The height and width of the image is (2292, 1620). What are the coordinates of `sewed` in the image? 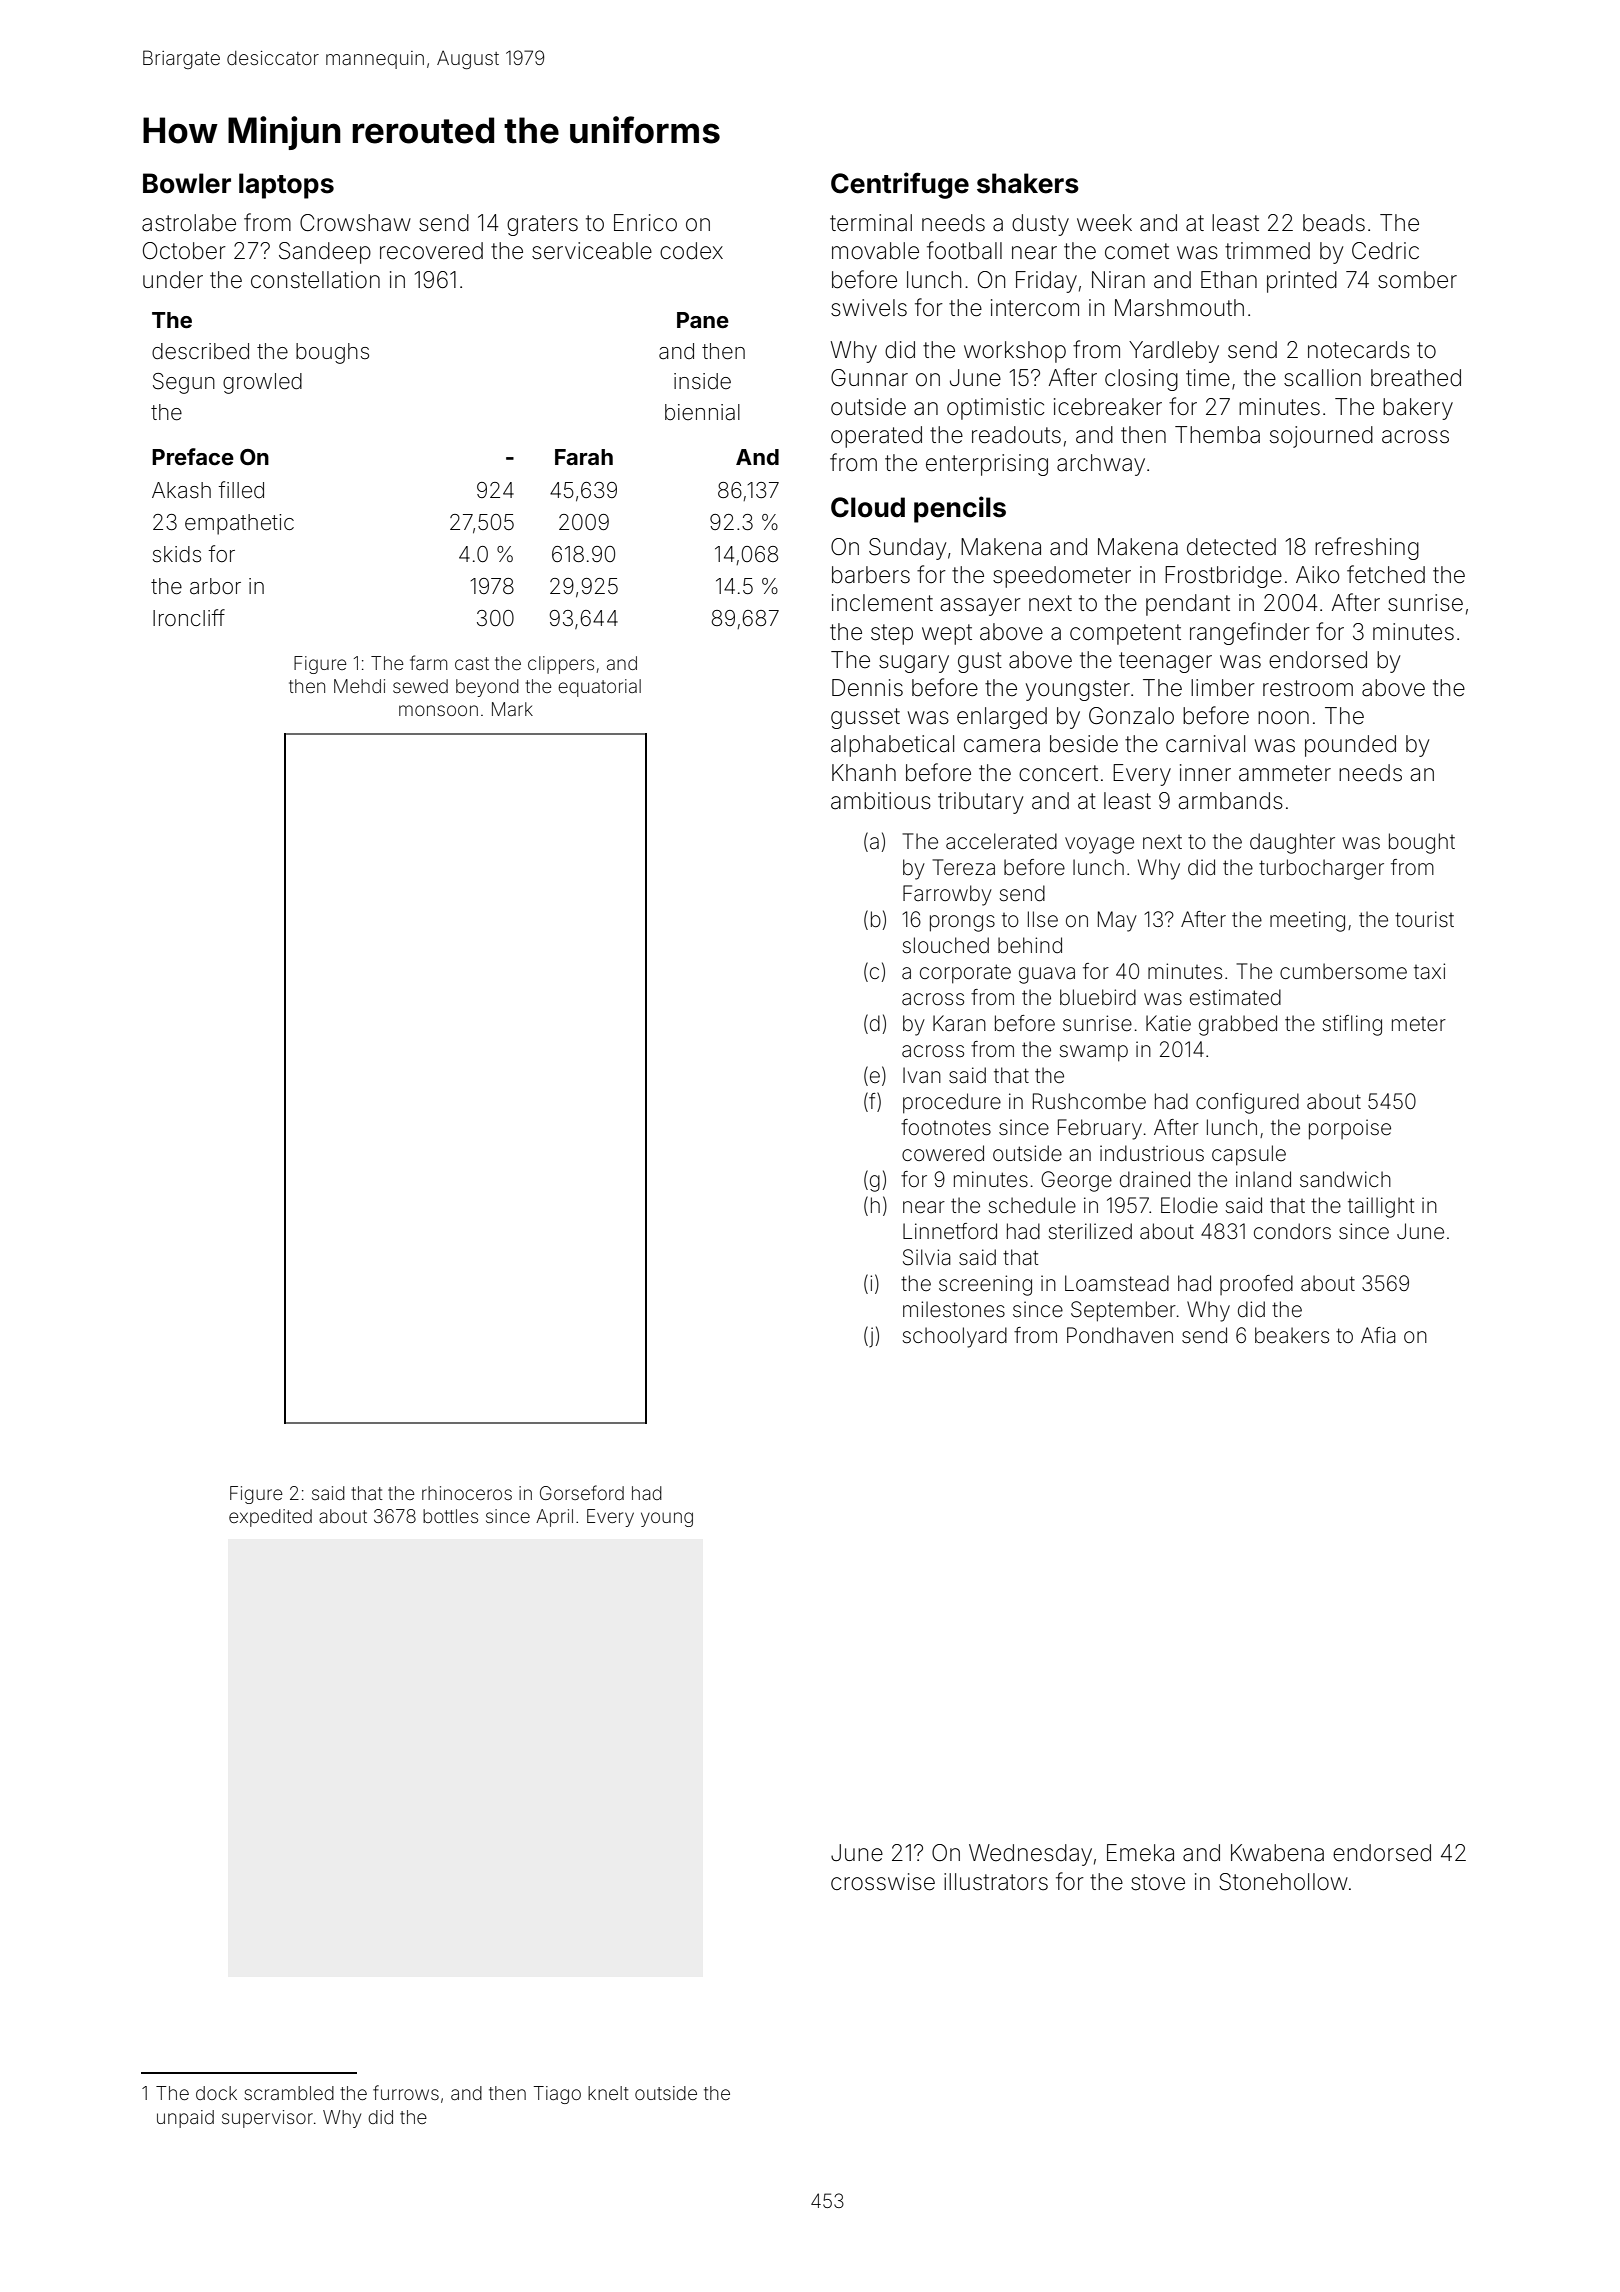 It's located at (420, 686).
